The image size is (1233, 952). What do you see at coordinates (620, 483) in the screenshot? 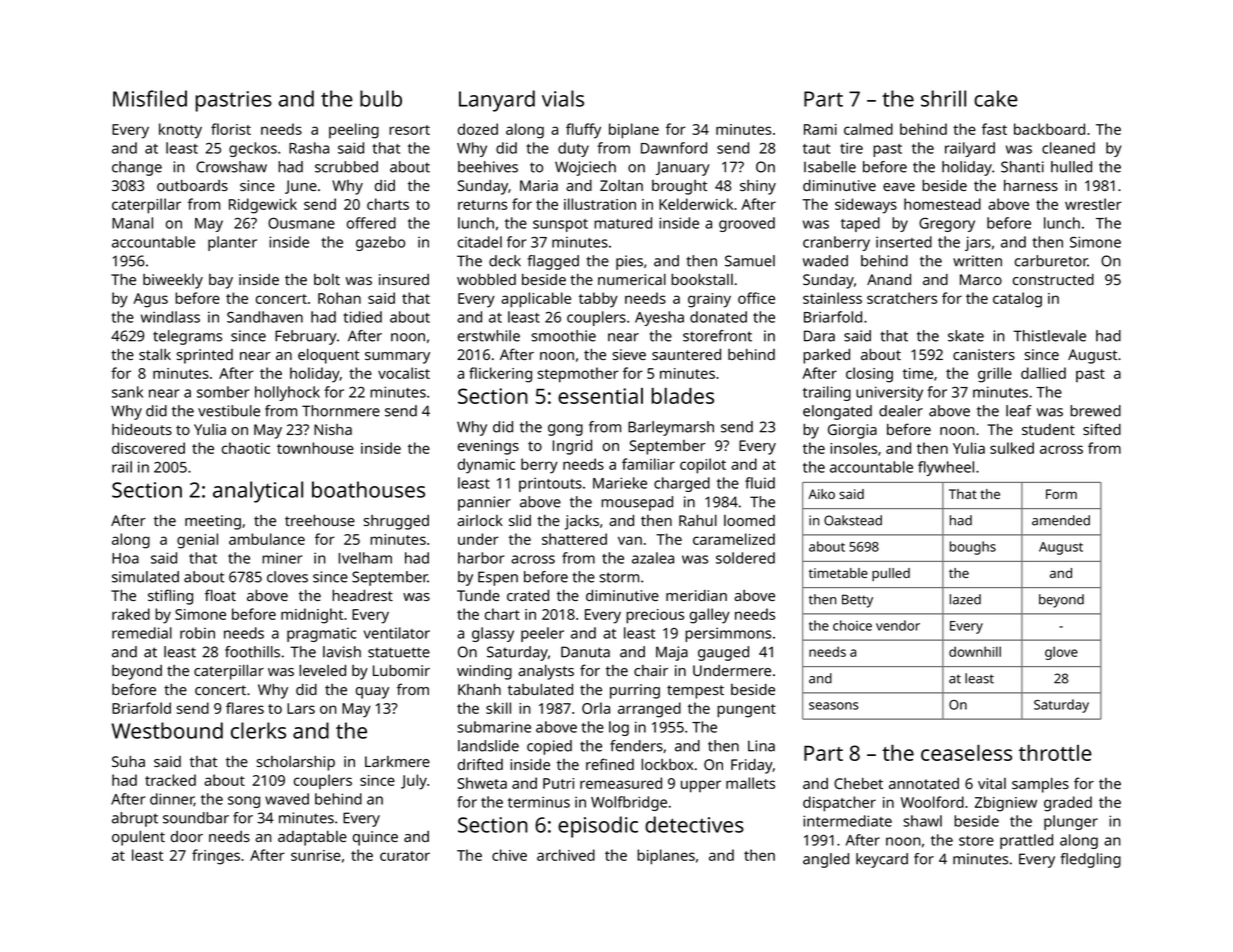
I see `Marieke` at bounding box center [620, 483].
